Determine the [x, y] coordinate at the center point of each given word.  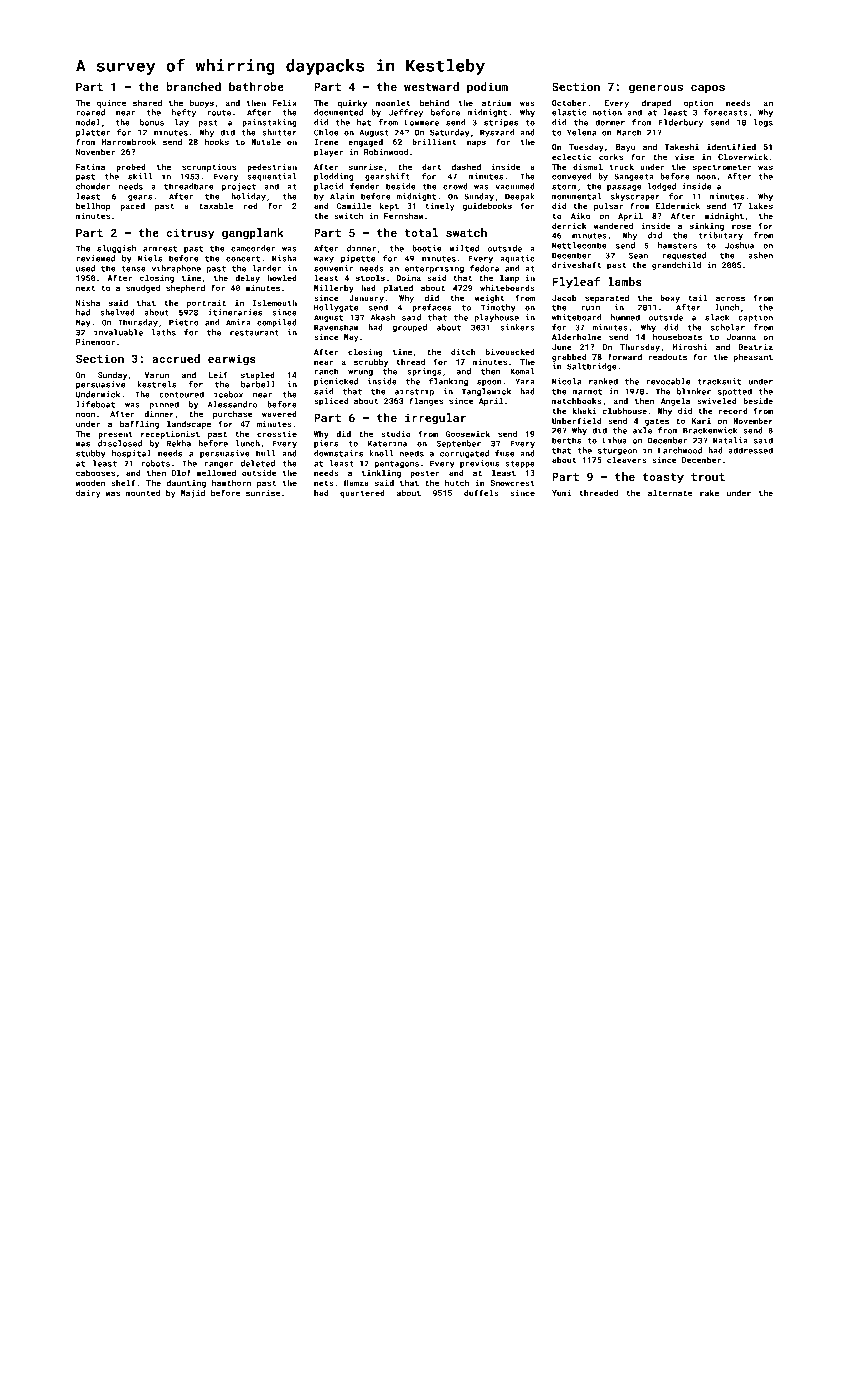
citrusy [190, 234]
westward [431, 86]
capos [708, 89]
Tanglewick [486, 392]
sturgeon [617, 451]
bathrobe [256, 86]
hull [265, 453]
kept [389, 207]
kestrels [157, 384]
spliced [331, 401]
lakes [761, 205]
